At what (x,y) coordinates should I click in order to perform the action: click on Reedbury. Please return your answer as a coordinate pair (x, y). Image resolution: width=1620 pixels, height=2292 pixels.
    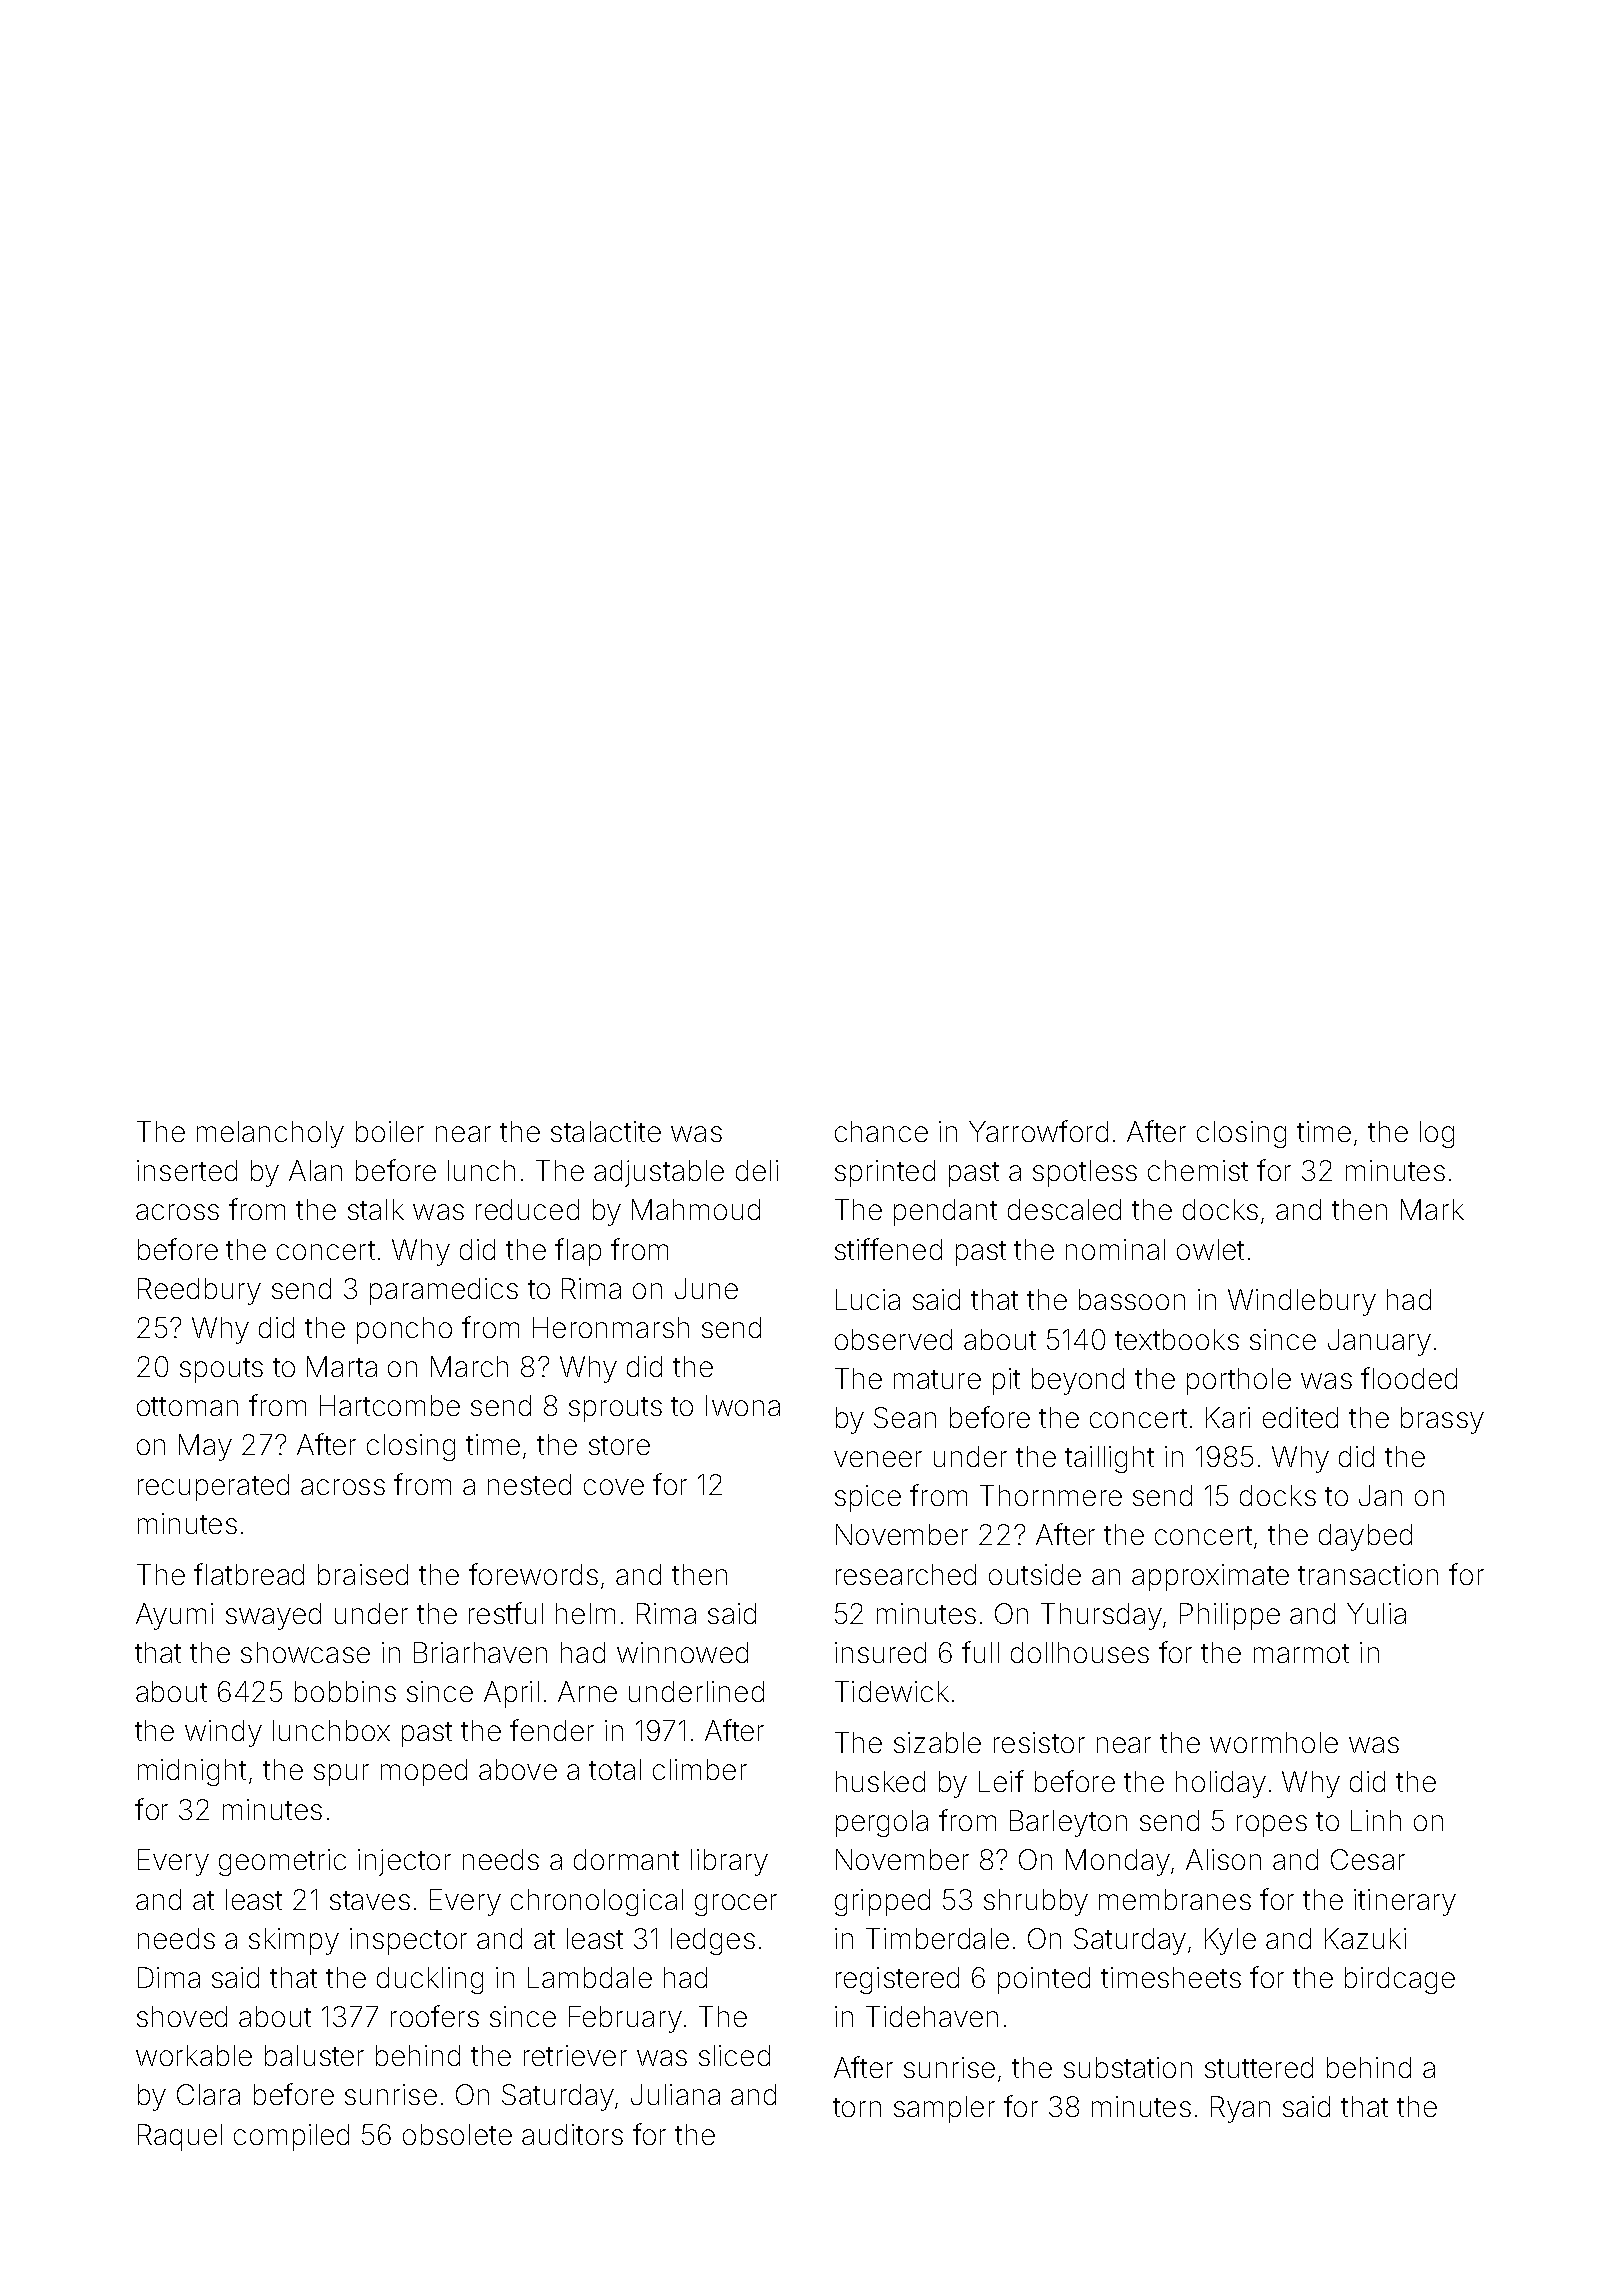
    Looking at the image, I should click on (199, 1291).
